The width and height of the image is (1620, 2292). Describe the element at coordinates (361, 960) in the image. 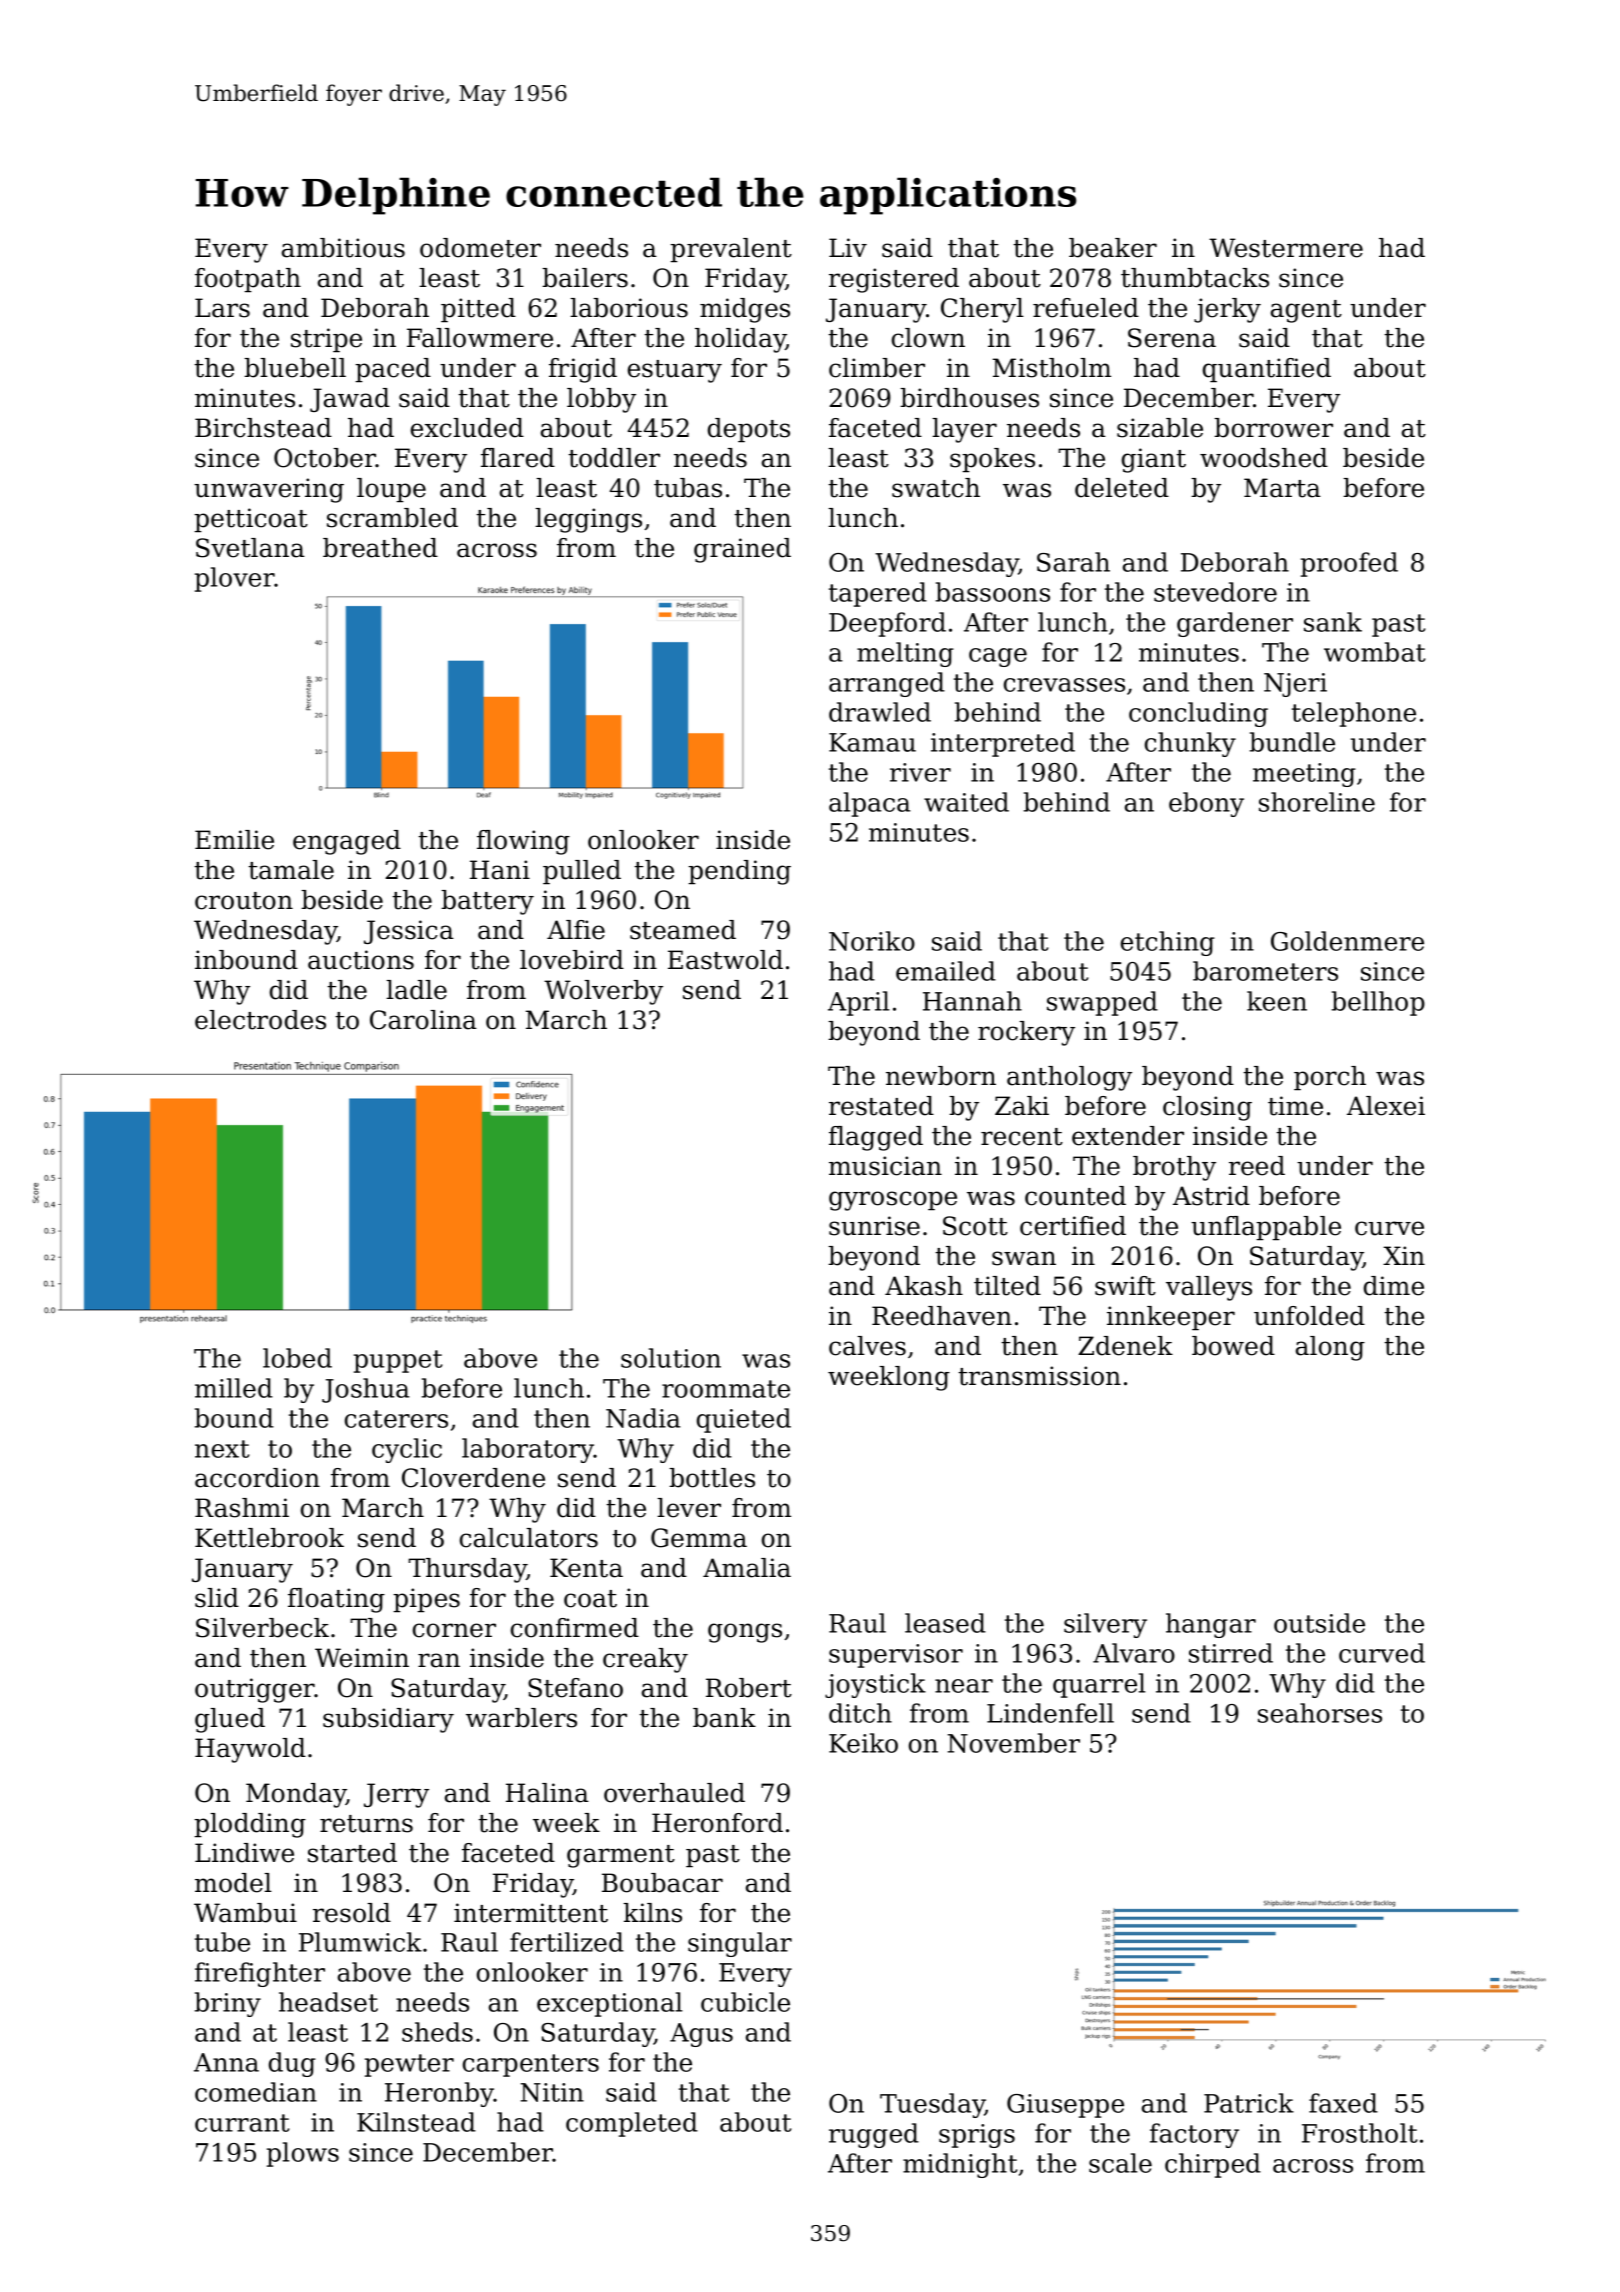

I see `auctions` at that location.
